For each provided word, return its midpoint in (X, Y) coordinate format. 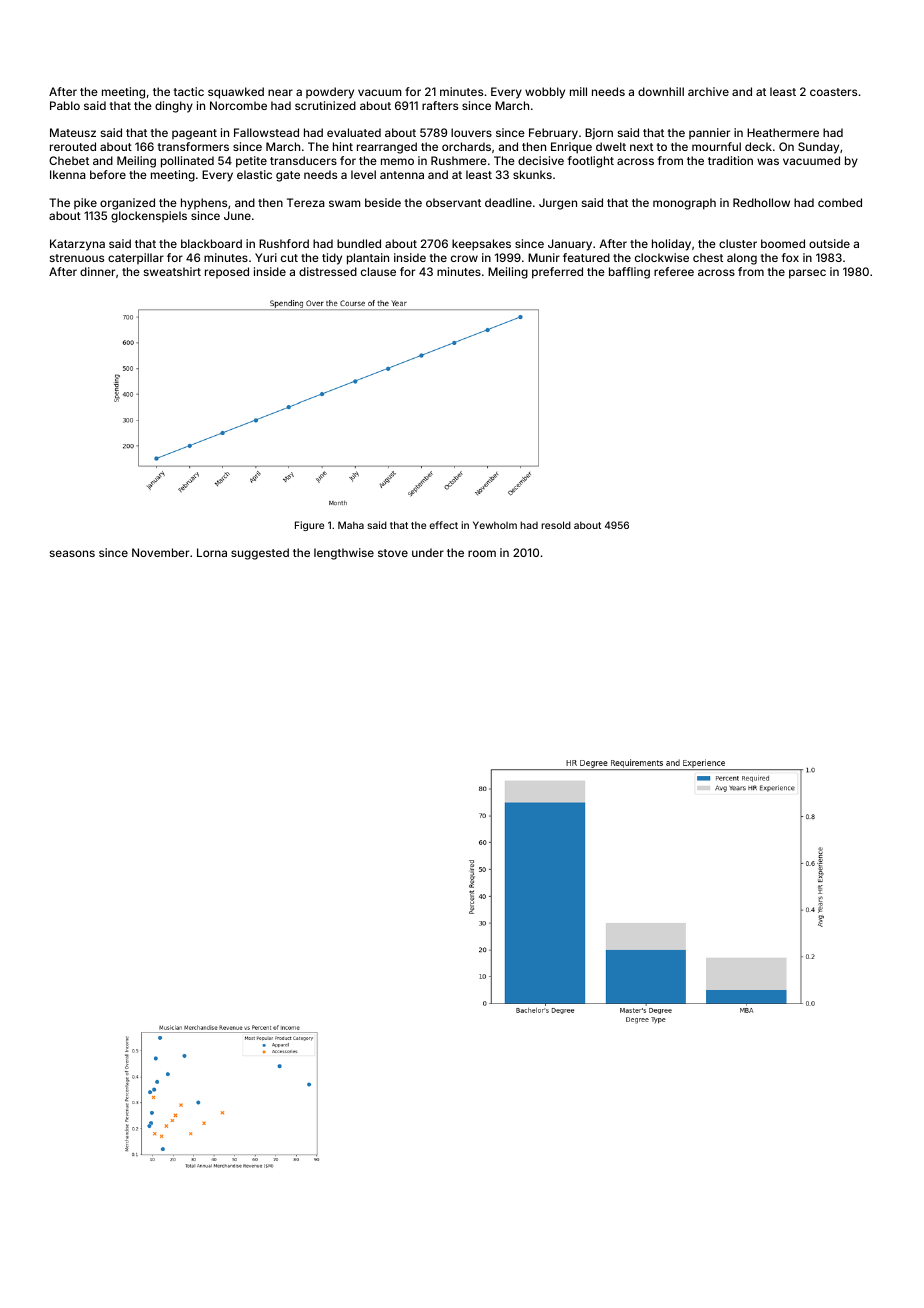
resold (556, 525)
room (482, 553)
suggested (260, 554)
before (108, 174)
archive (708, 91)
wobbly (545, 93)
